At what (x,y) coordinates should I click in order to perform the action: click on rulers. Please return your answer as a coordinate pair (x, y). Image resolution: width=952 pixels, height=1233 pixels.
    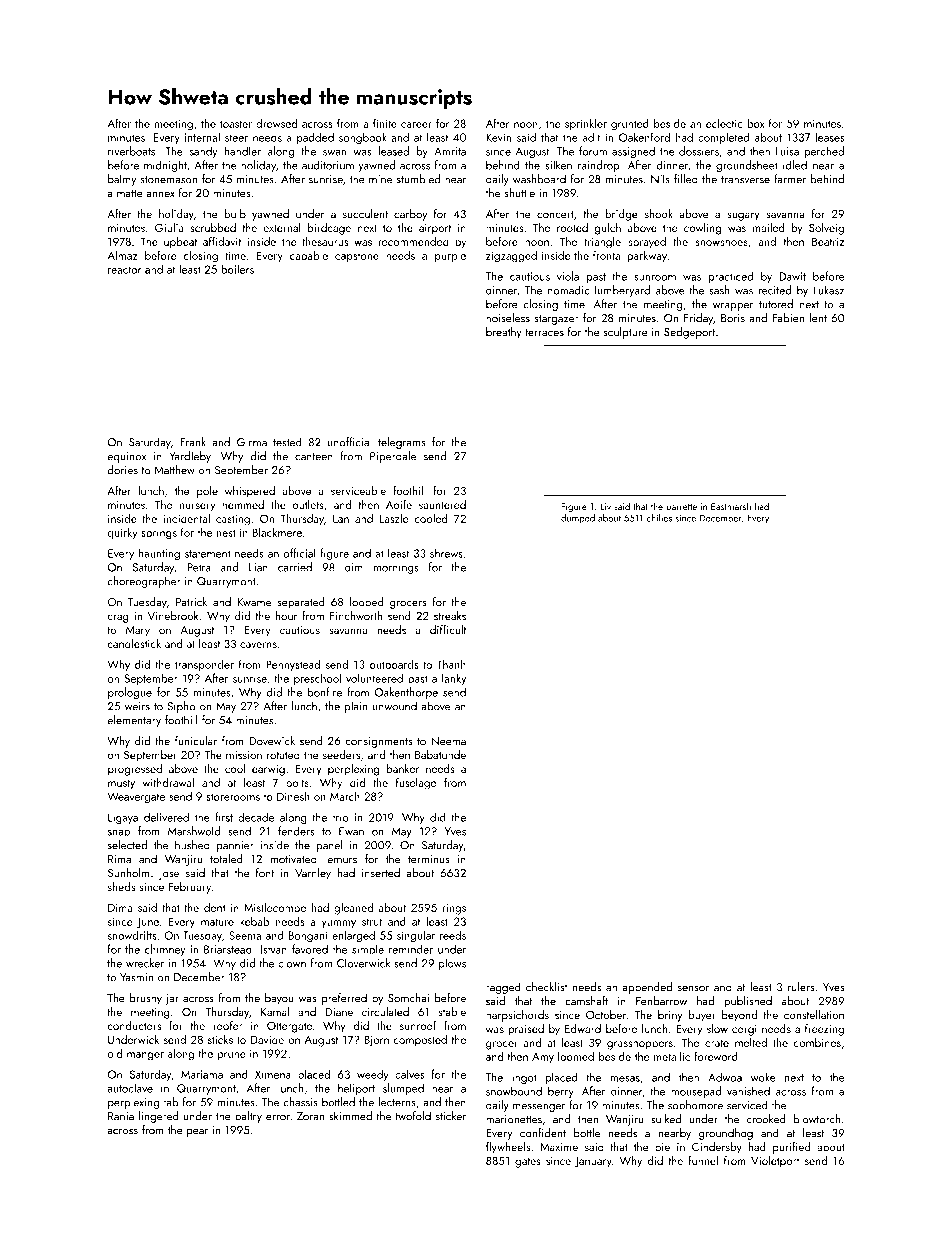
    Looking at the image, I should click on (801, 987).
